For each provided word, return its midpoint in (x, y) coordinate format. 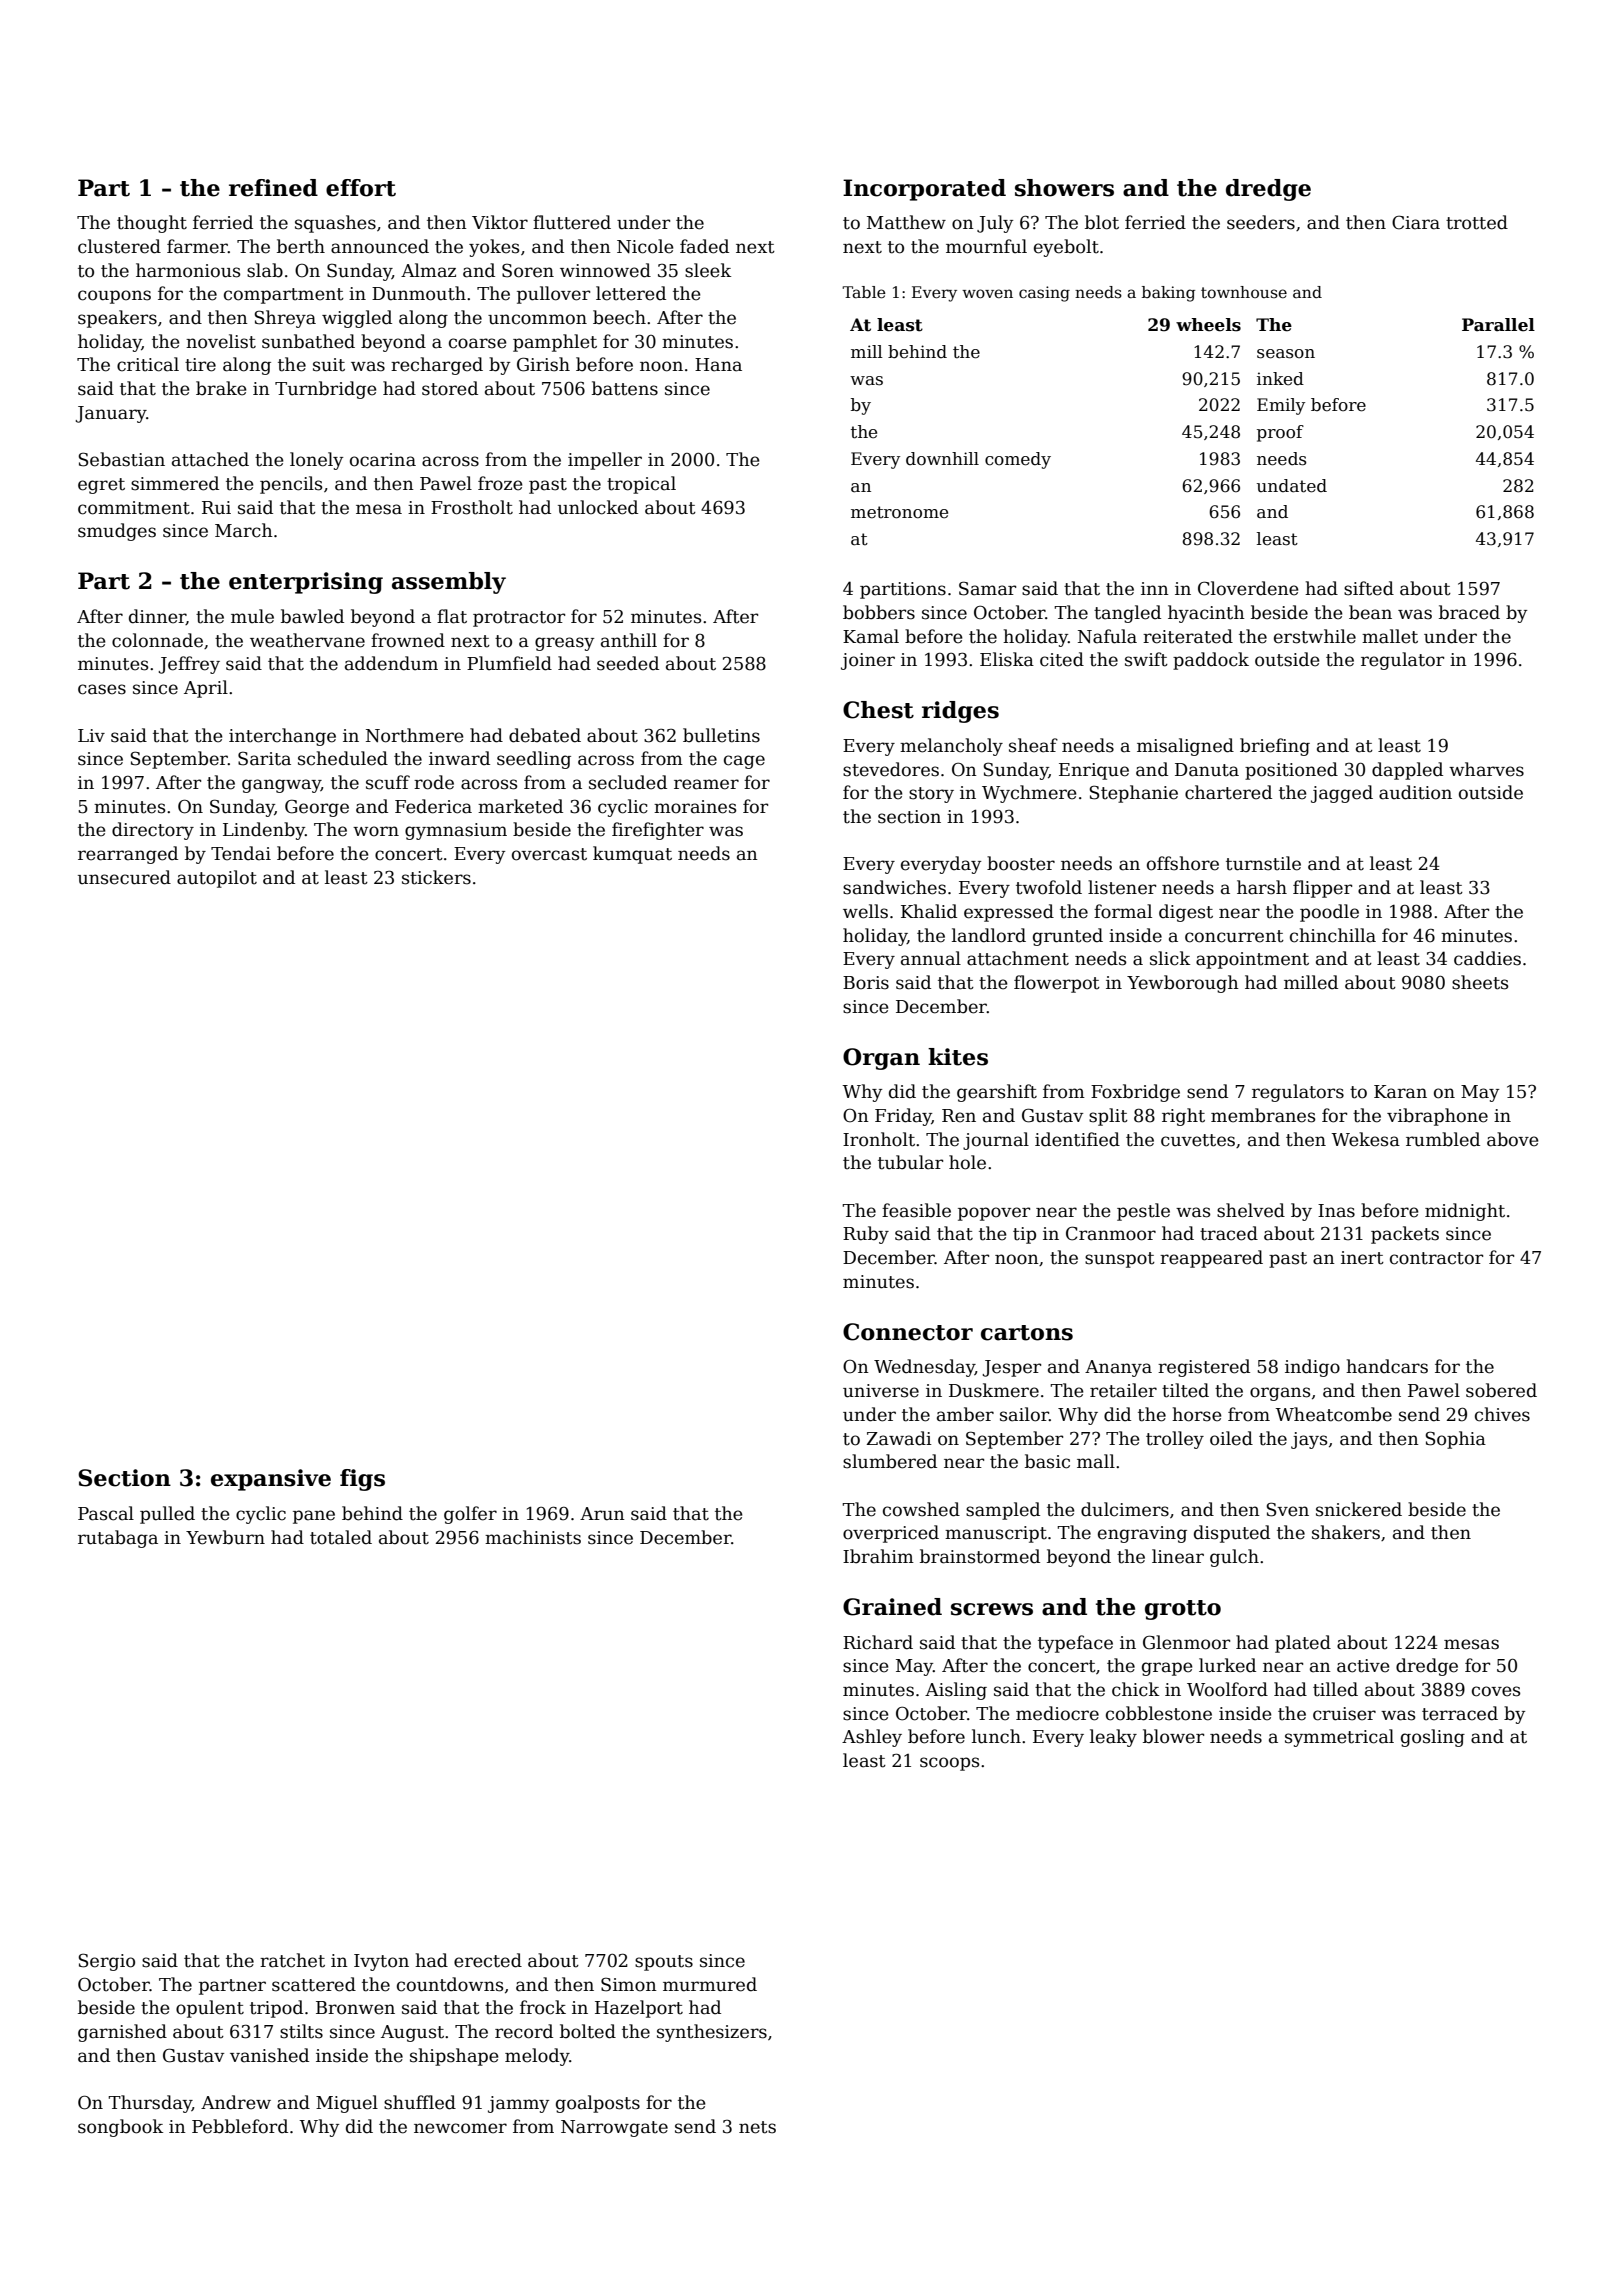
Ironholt (879, 1139)
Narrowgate (614, 2128)
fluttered (572, 222)
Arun (602, 1514)
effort (361, 188)
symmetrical (1339, 1738)
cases (102, 689)
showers (1064, 188)
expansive (271, 1480)
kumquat (632, 855)
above (1513, 1139)
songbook (120, 2128)
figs (362, 1480)
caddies (1487, 958)
